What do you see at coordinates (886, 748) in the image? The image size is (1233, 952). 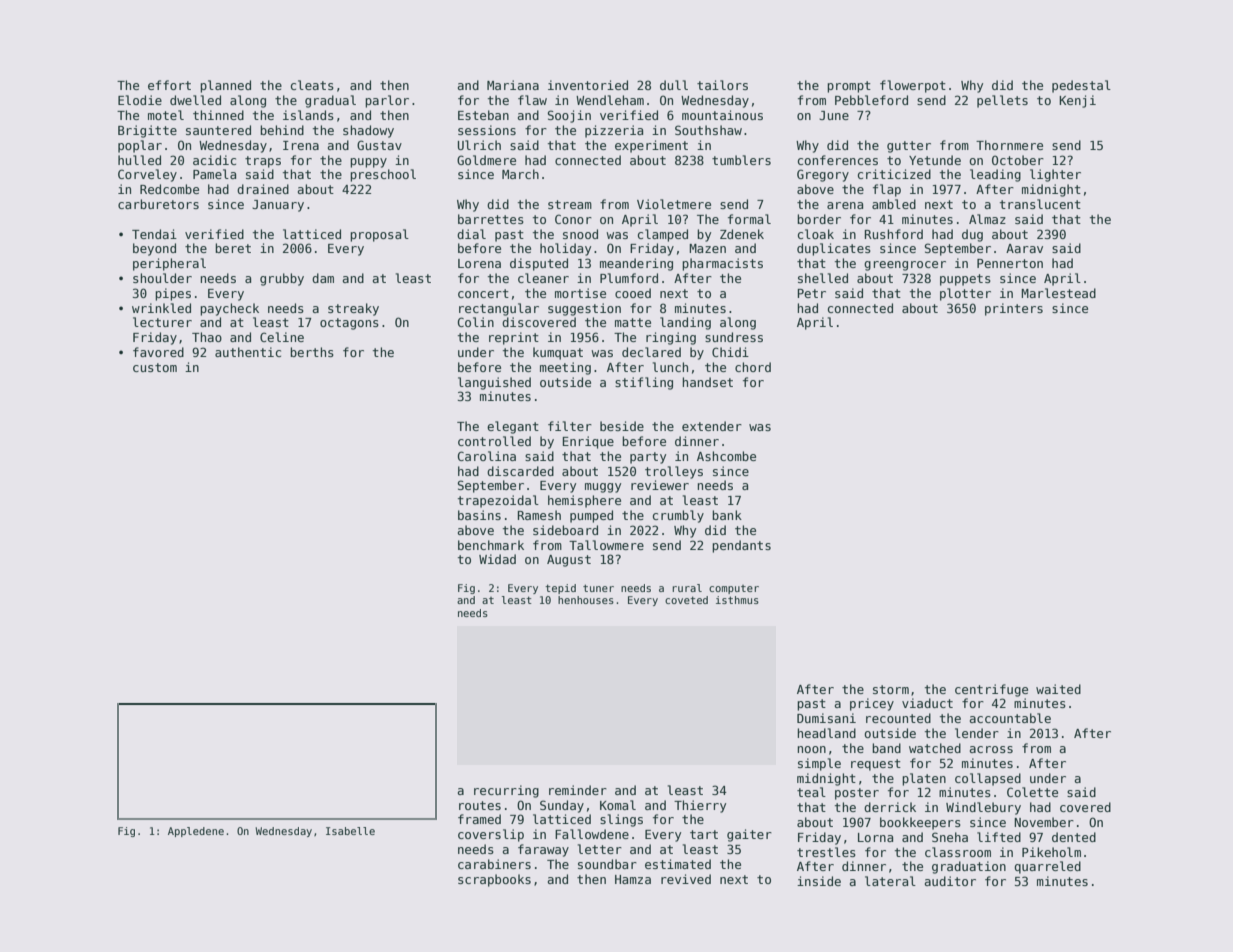 I see `band` at bounding box center [886, 748].
